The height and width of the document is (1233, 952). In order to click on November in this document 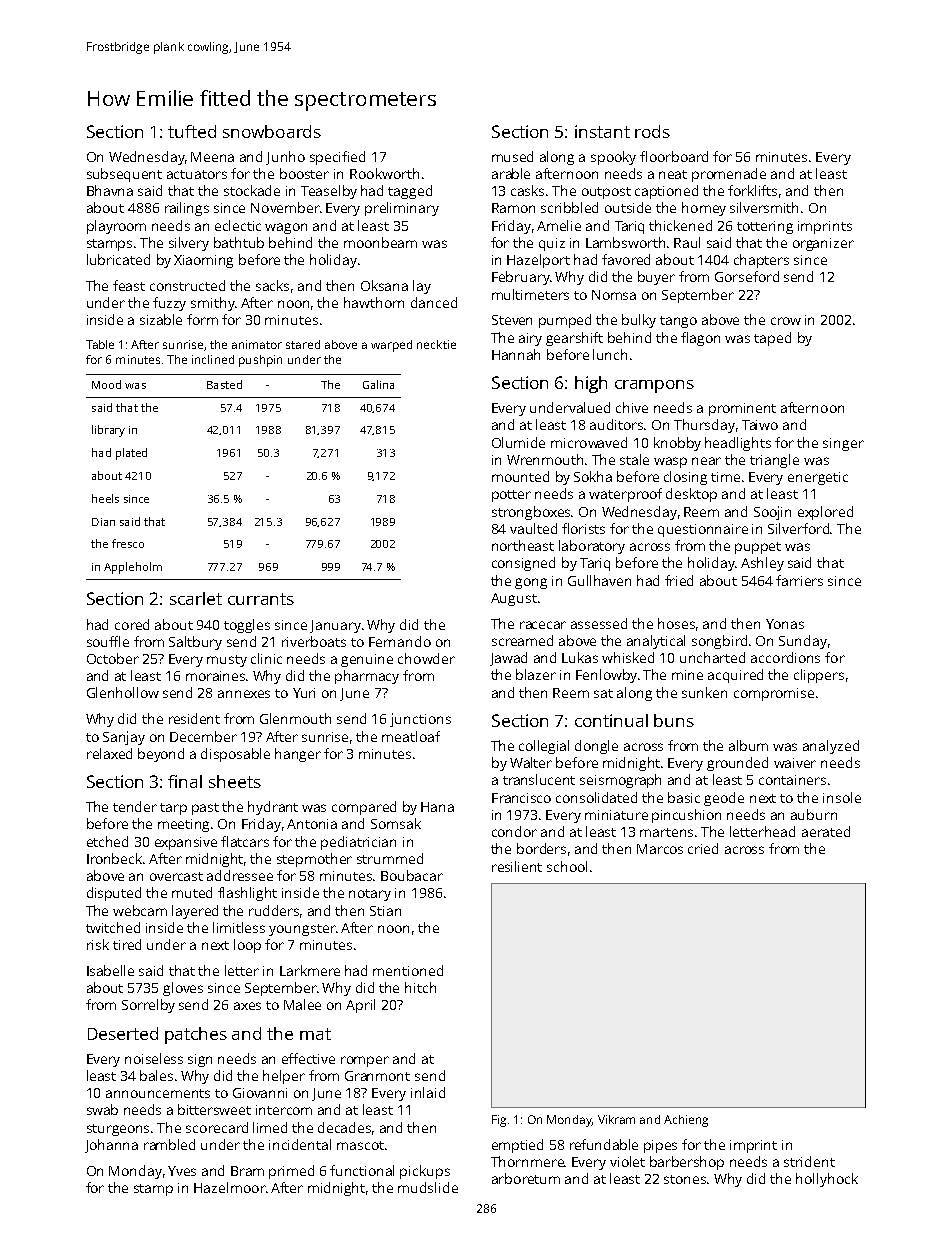, I will do `click(285, 207)`.
